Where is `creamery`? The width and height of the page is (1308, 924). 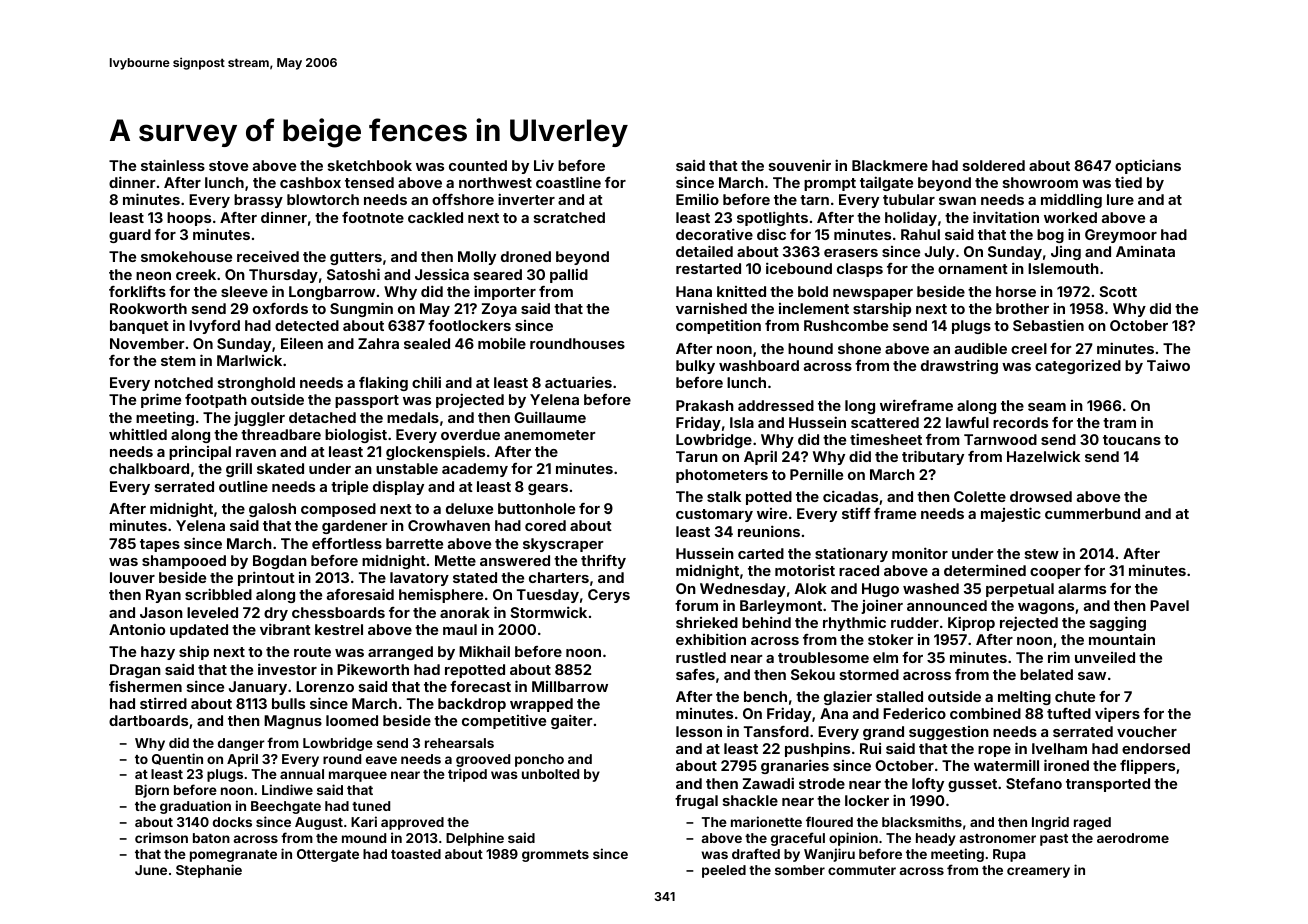
creamery is located at coordinates (1038, 872).
